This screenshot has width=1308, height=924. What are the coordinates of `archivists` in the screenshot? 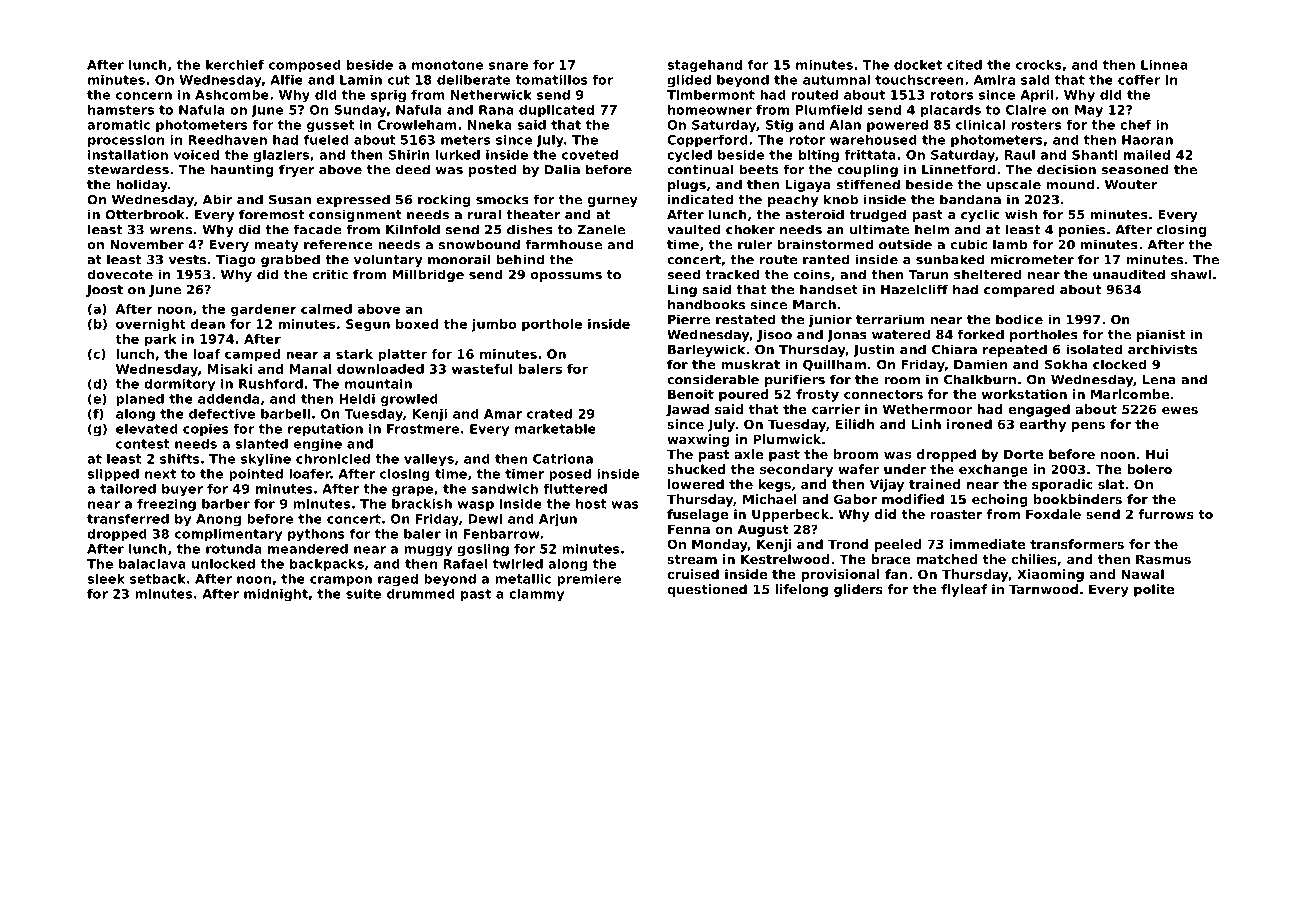 It's located at (1162, 349).
